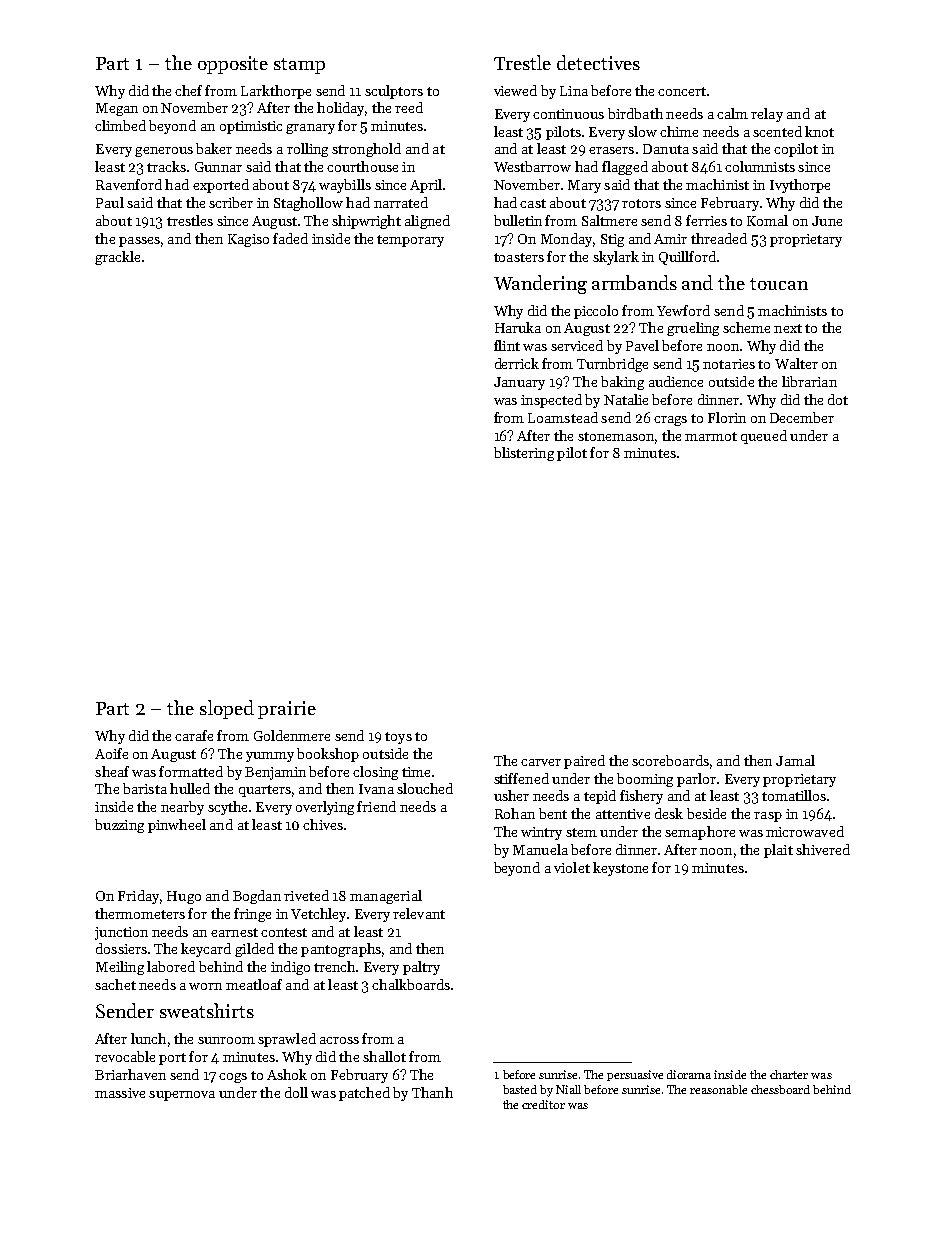 The height and width of the page is (1233, 952). I want to click on columnists, so click(760, 166).
